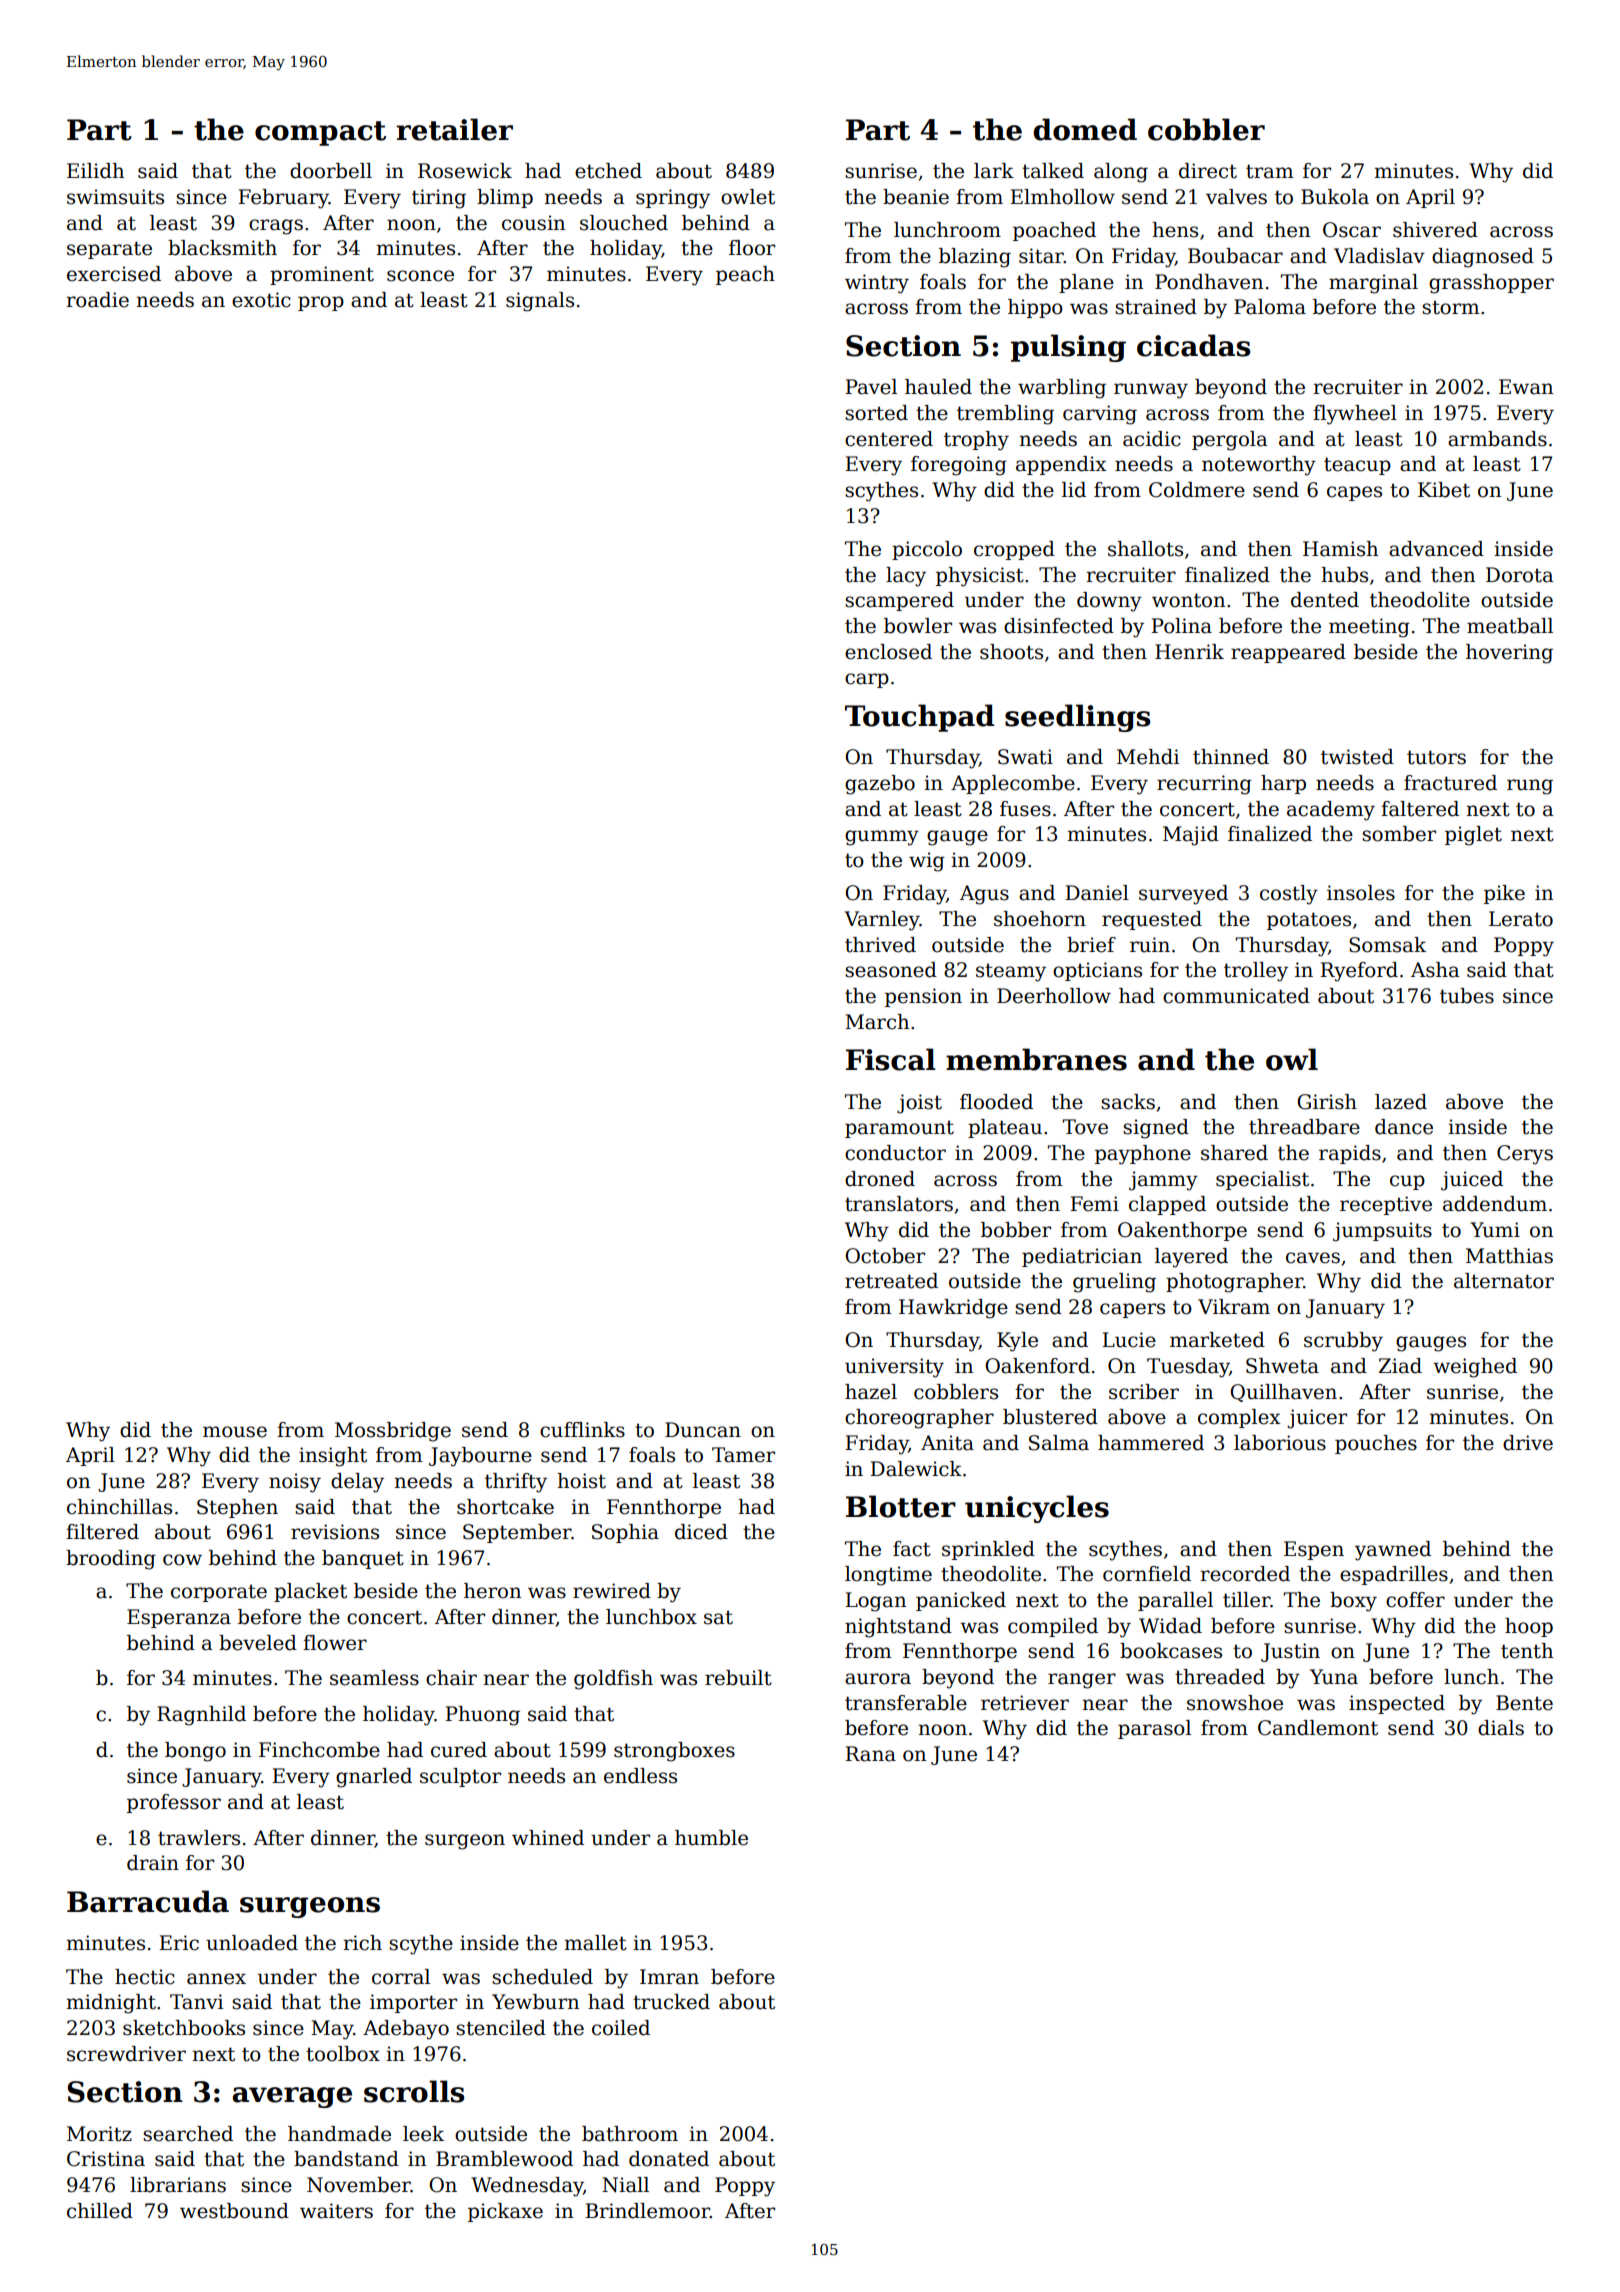  What do you see at coordinates (109, 250) in the document?
I see `separate` at bounding box center [109, 250].
